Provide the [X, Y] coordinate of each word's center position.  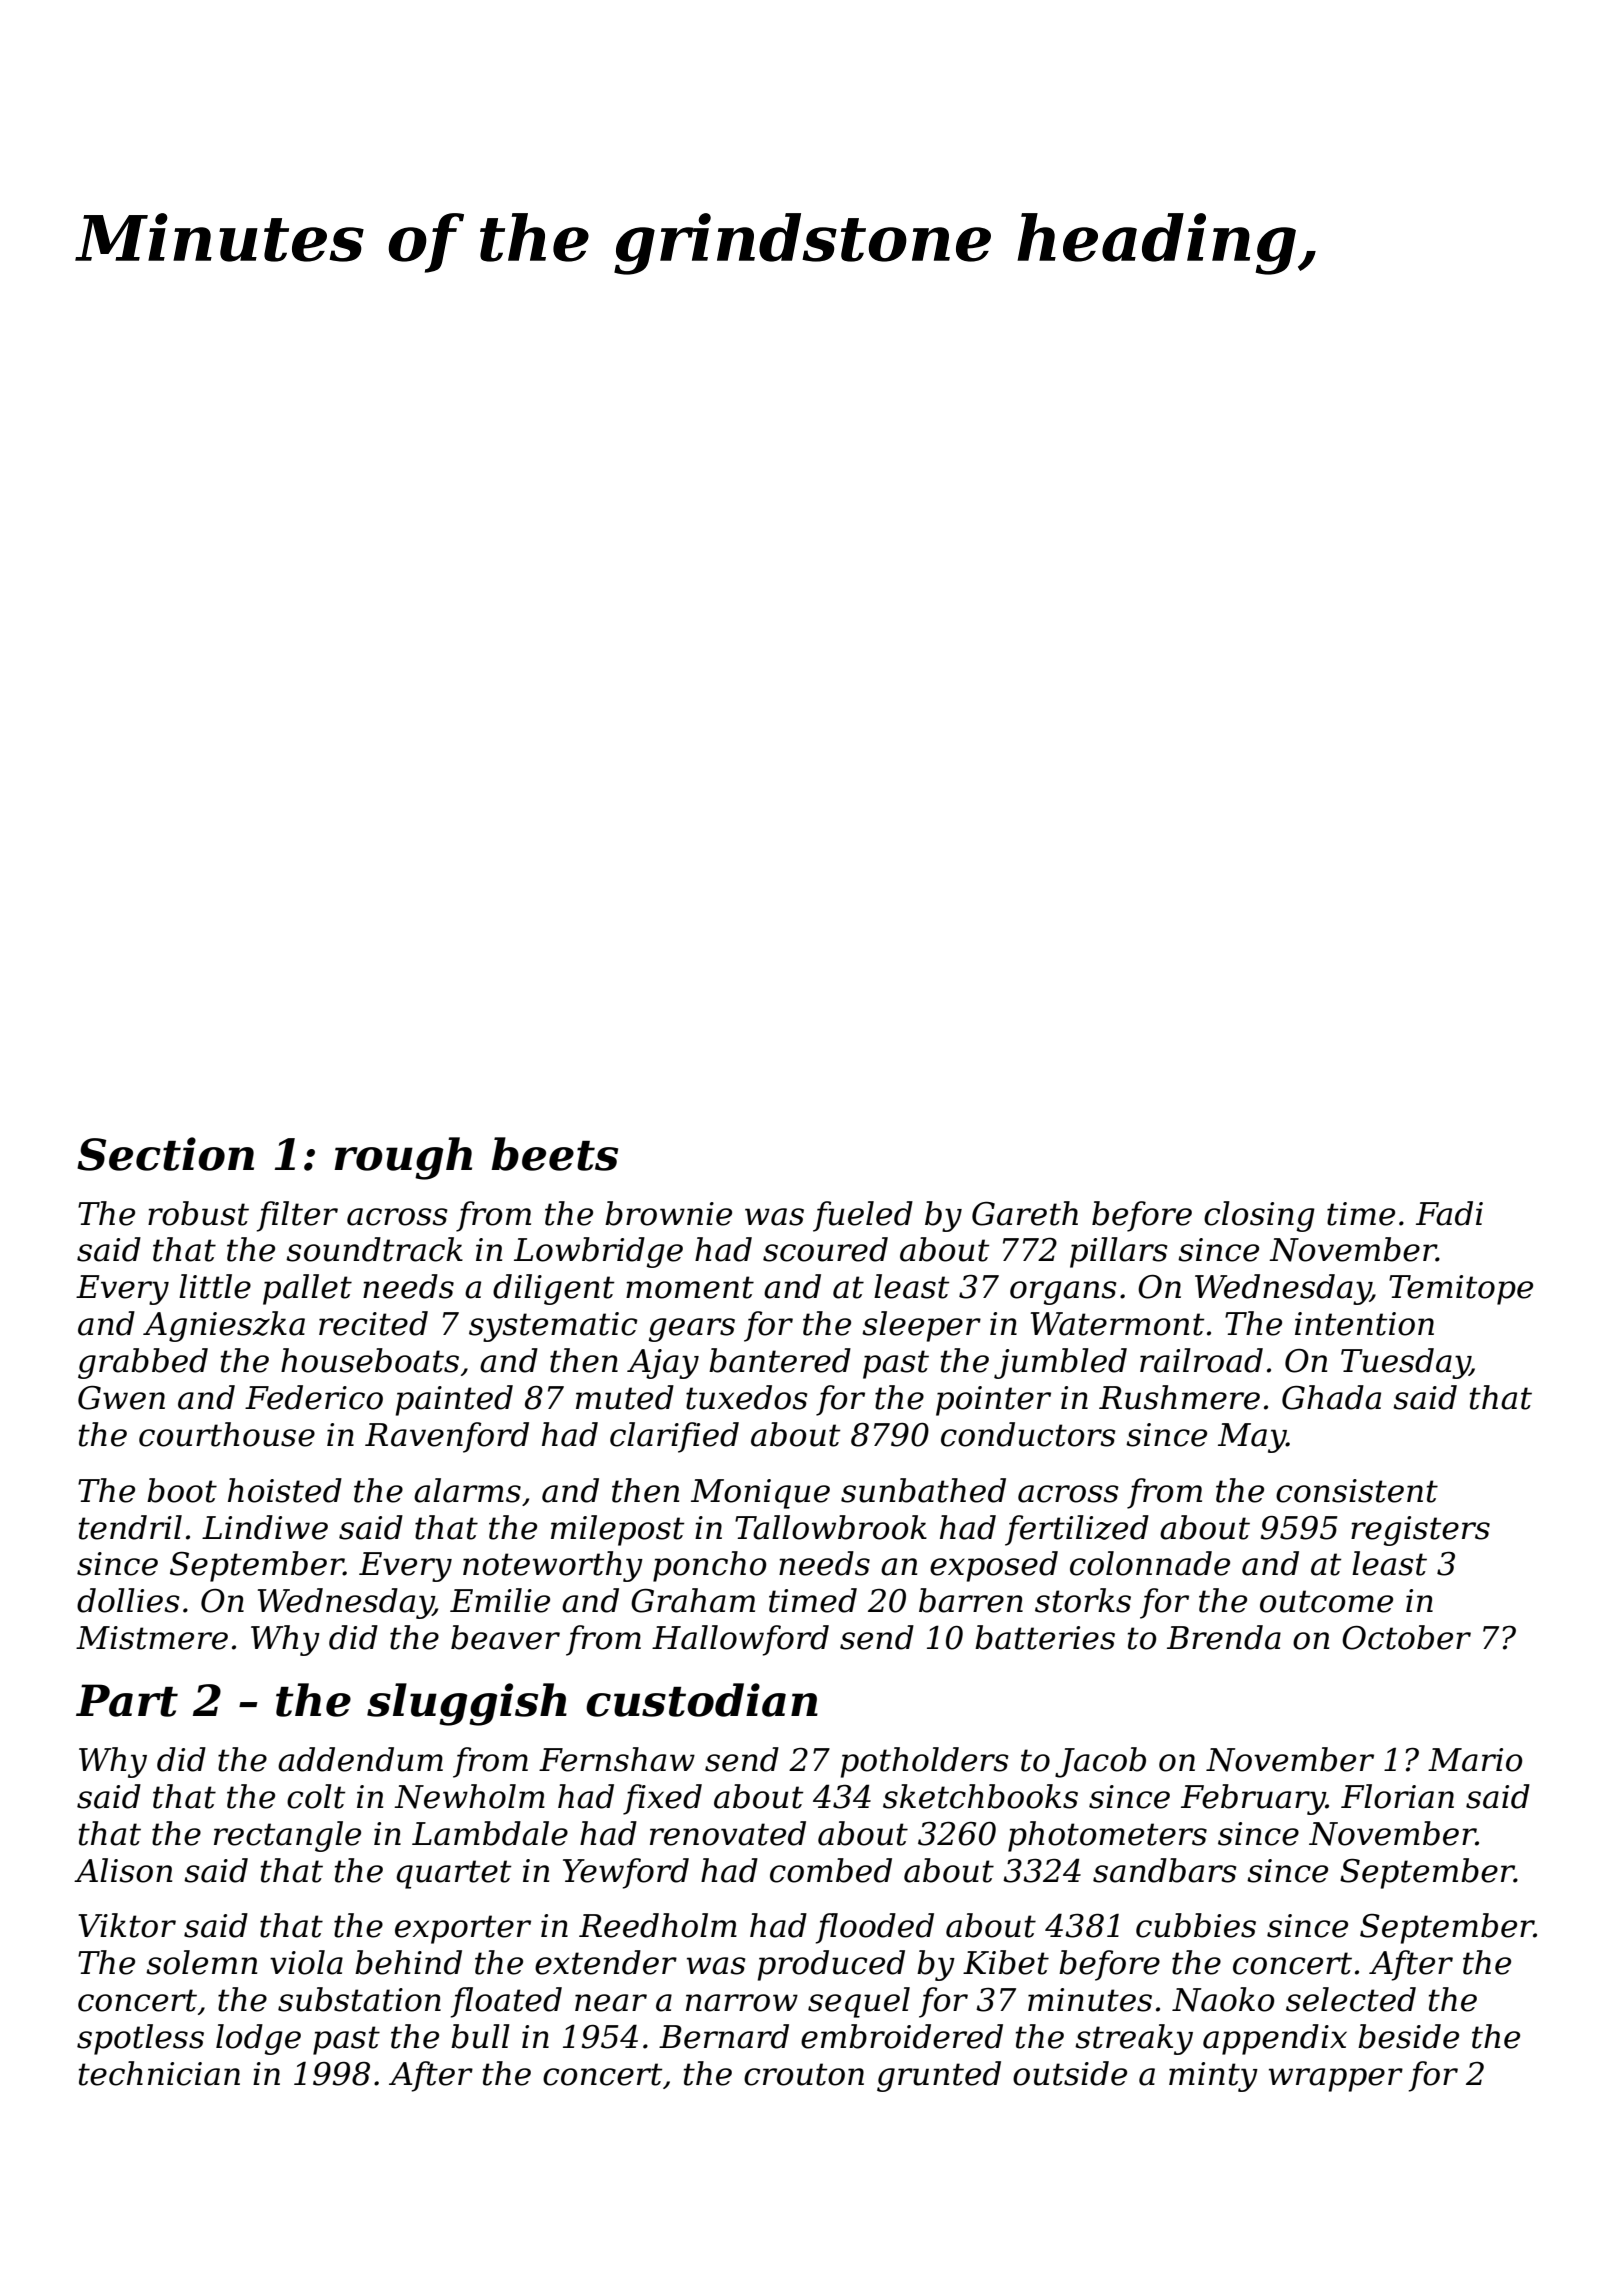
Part [127, 1700]
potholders [924, 1762]
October [1406, 1637]
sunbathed [923, 1490]
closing [1259, 1216]
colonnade [1150, 1563]
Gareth [1025, 1213]
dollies [128, 1600]
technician [159, 2073]
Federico [314, 1397]
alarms [467, 1490]
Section [165, 1154]
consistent [1357, 1491]
